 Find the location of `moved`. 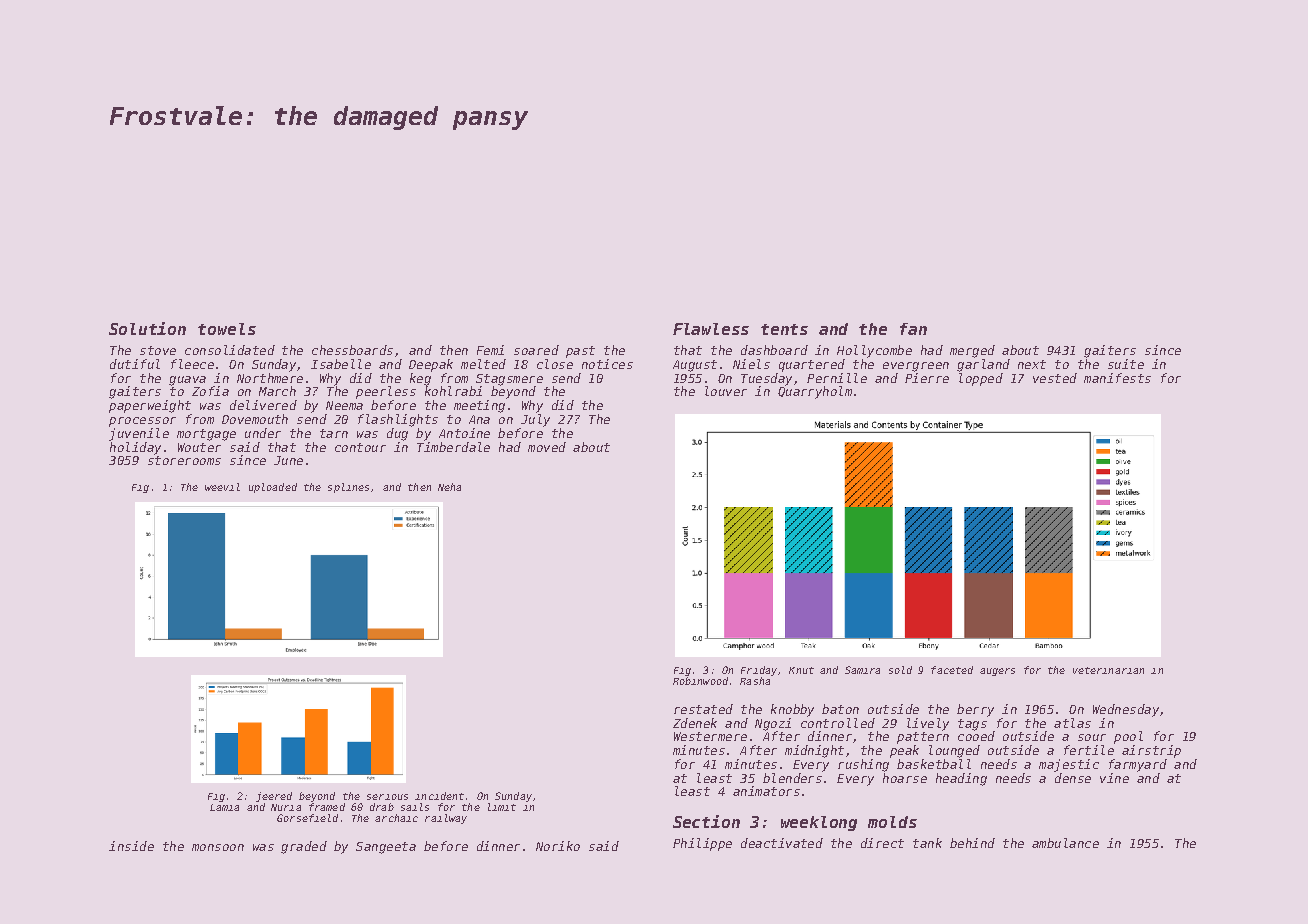

moved is located at coordinates (547, 447).
